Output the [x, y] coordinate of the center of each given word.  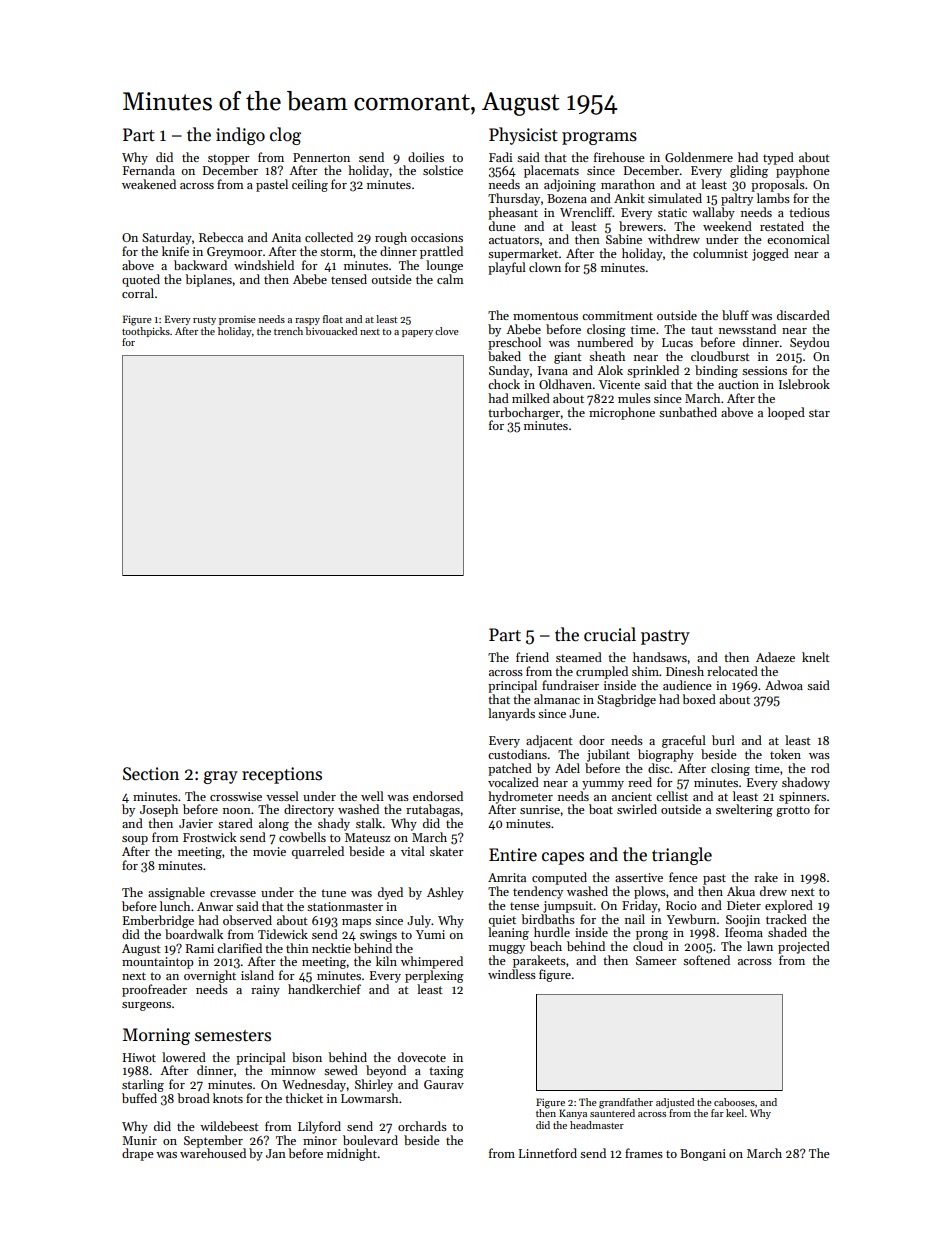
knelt [816, 657]
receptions [282, 775]
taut [702, 330]
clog [285, 136]
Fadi [500, 157]
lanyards [511, 714]
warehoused [213, 1153]
